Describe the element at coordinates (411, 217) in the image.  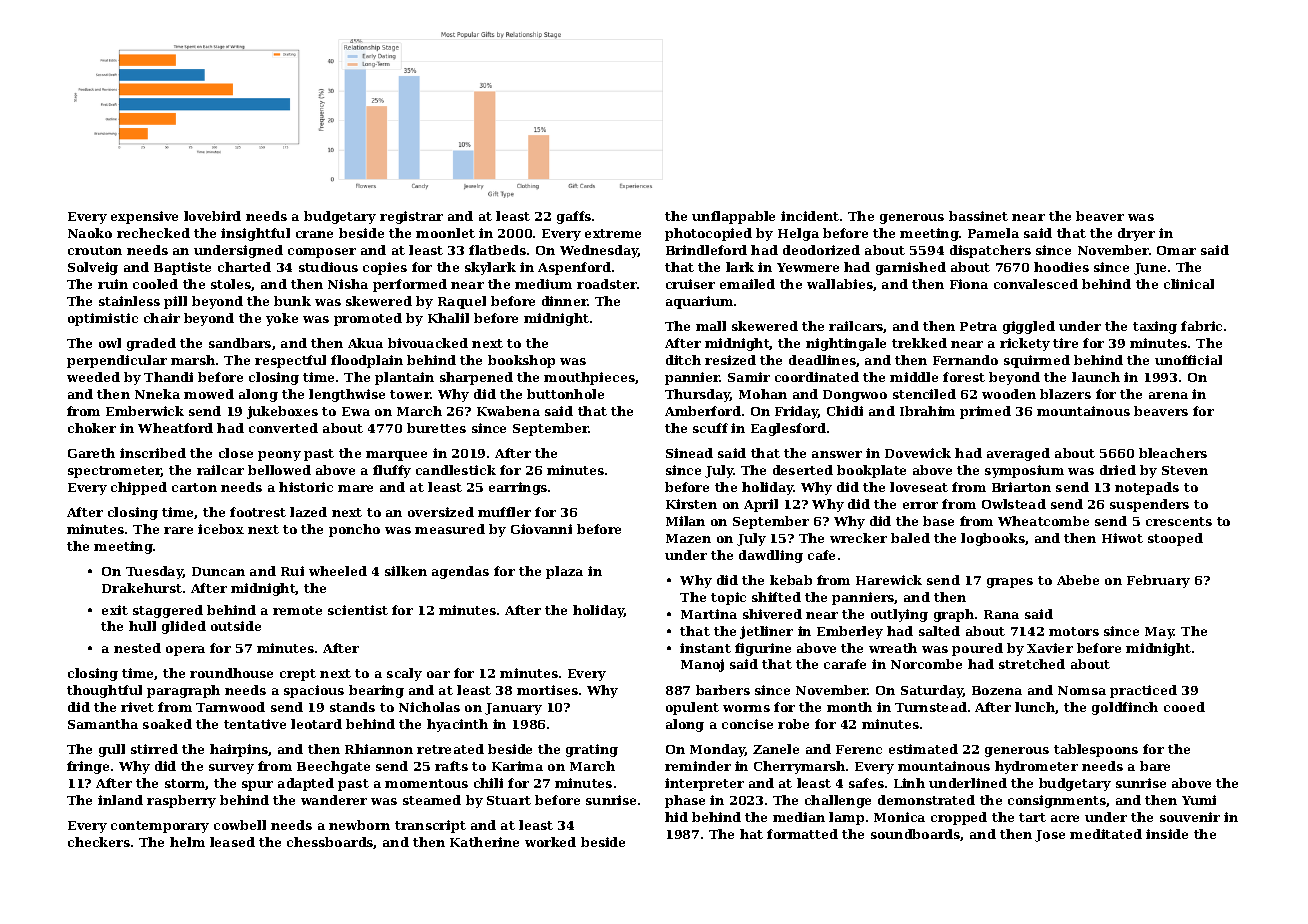
I see `registrar` at that location.
